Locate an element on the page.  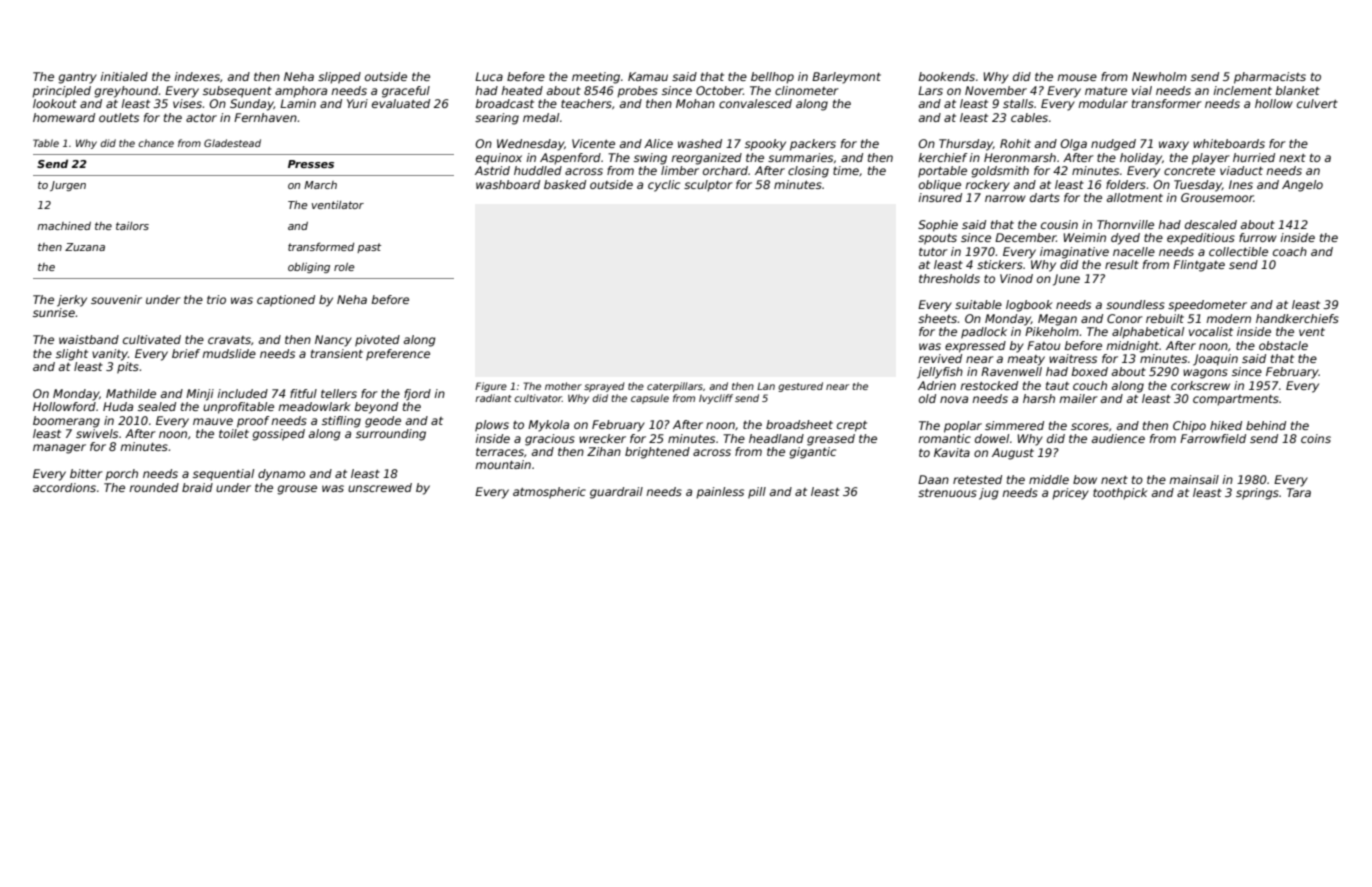
midnight is located at coordinates (1132, 347).
